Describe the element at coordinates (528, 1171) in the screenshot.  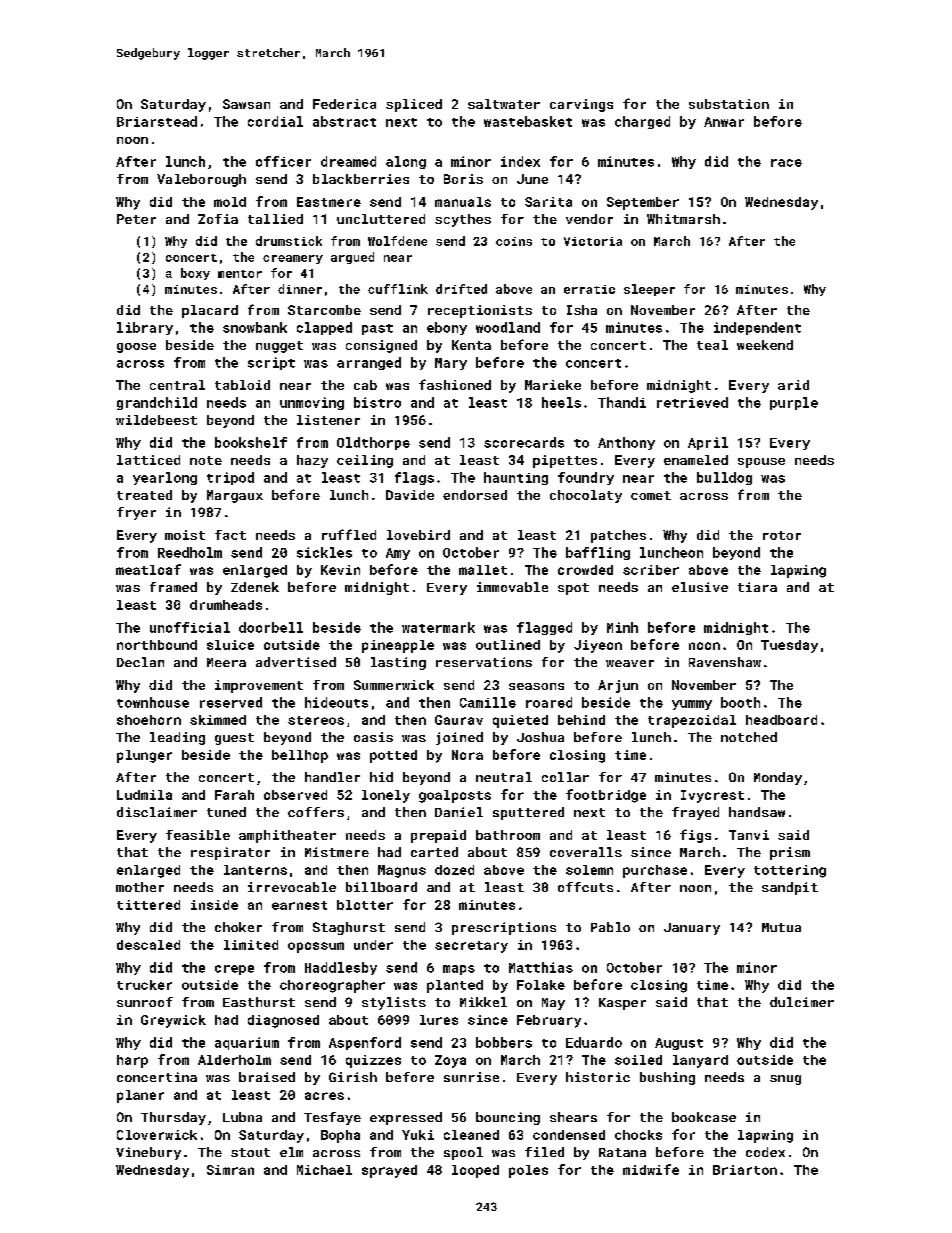
I see `poles` at that location.
